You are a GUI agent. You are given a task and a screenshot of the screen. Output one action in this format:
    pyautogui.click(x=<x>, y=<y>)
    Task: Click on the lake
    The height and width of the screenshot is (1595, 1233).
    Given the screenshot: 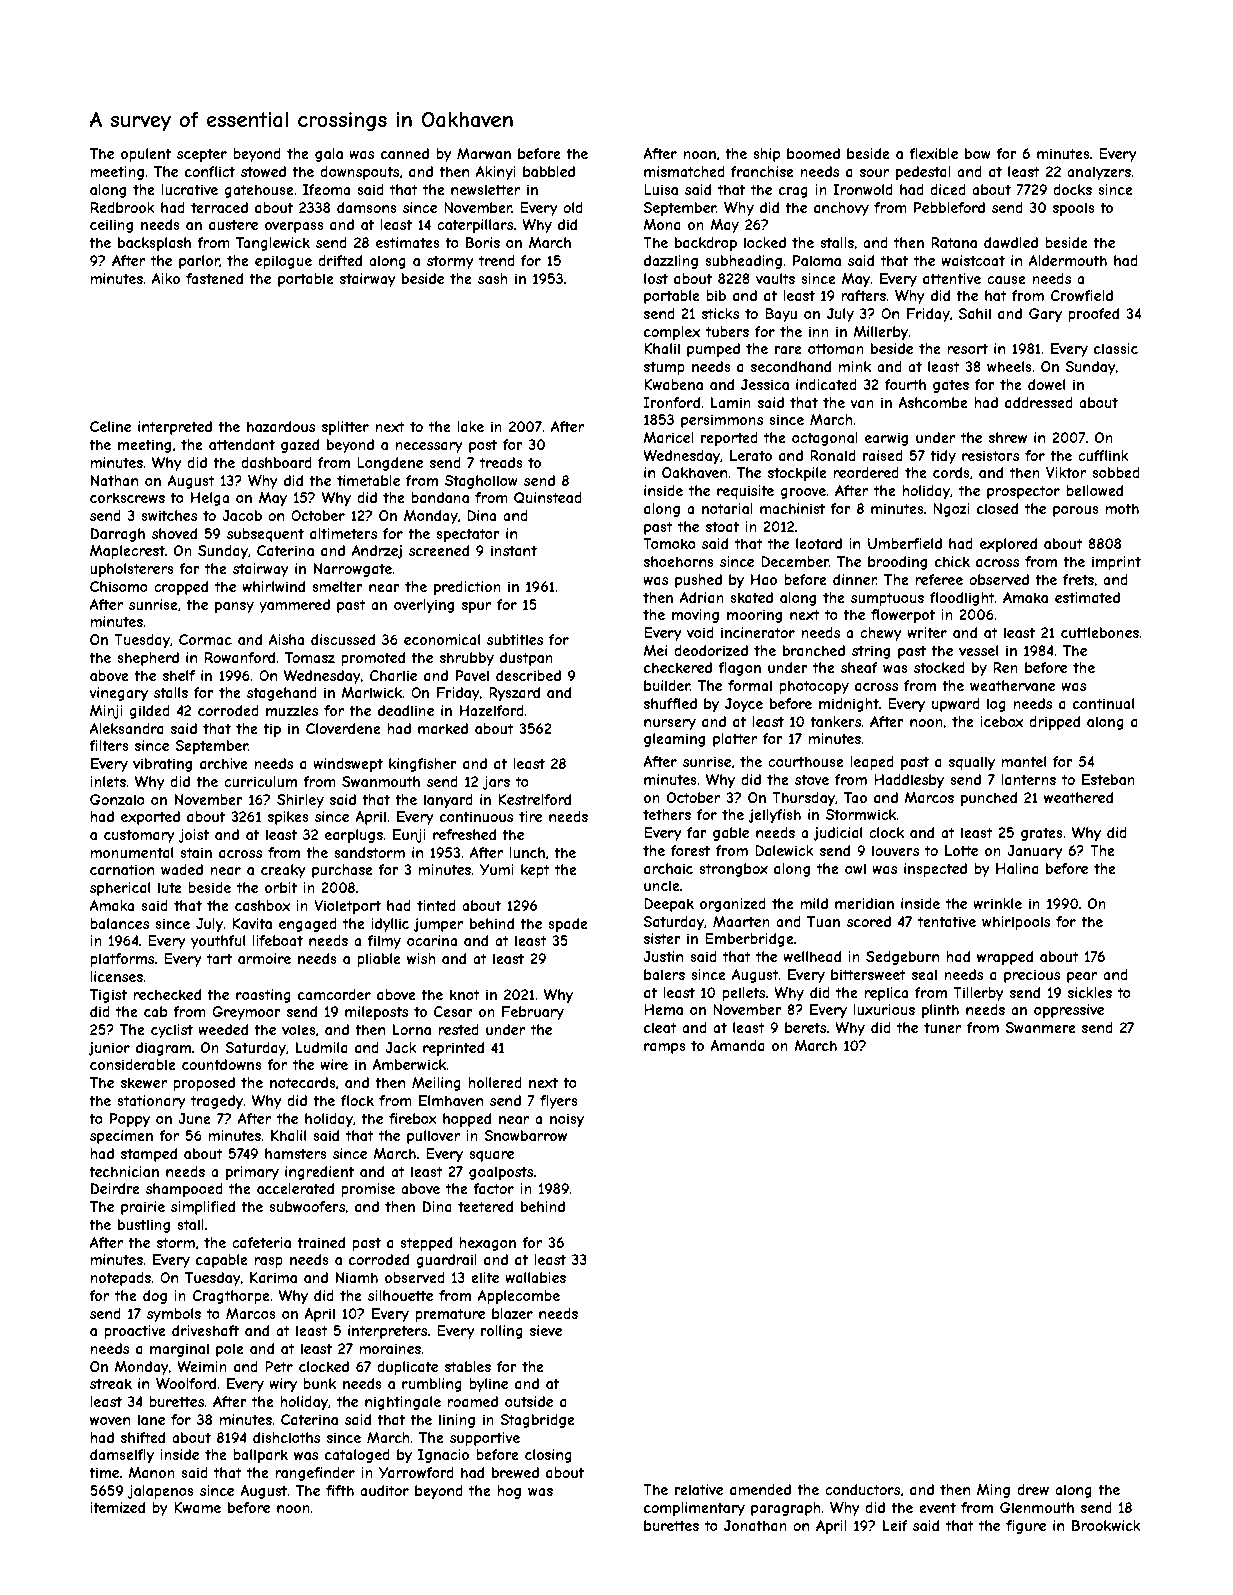 What is the action you would take?
    pyautogui.click(x=470, y=426)
